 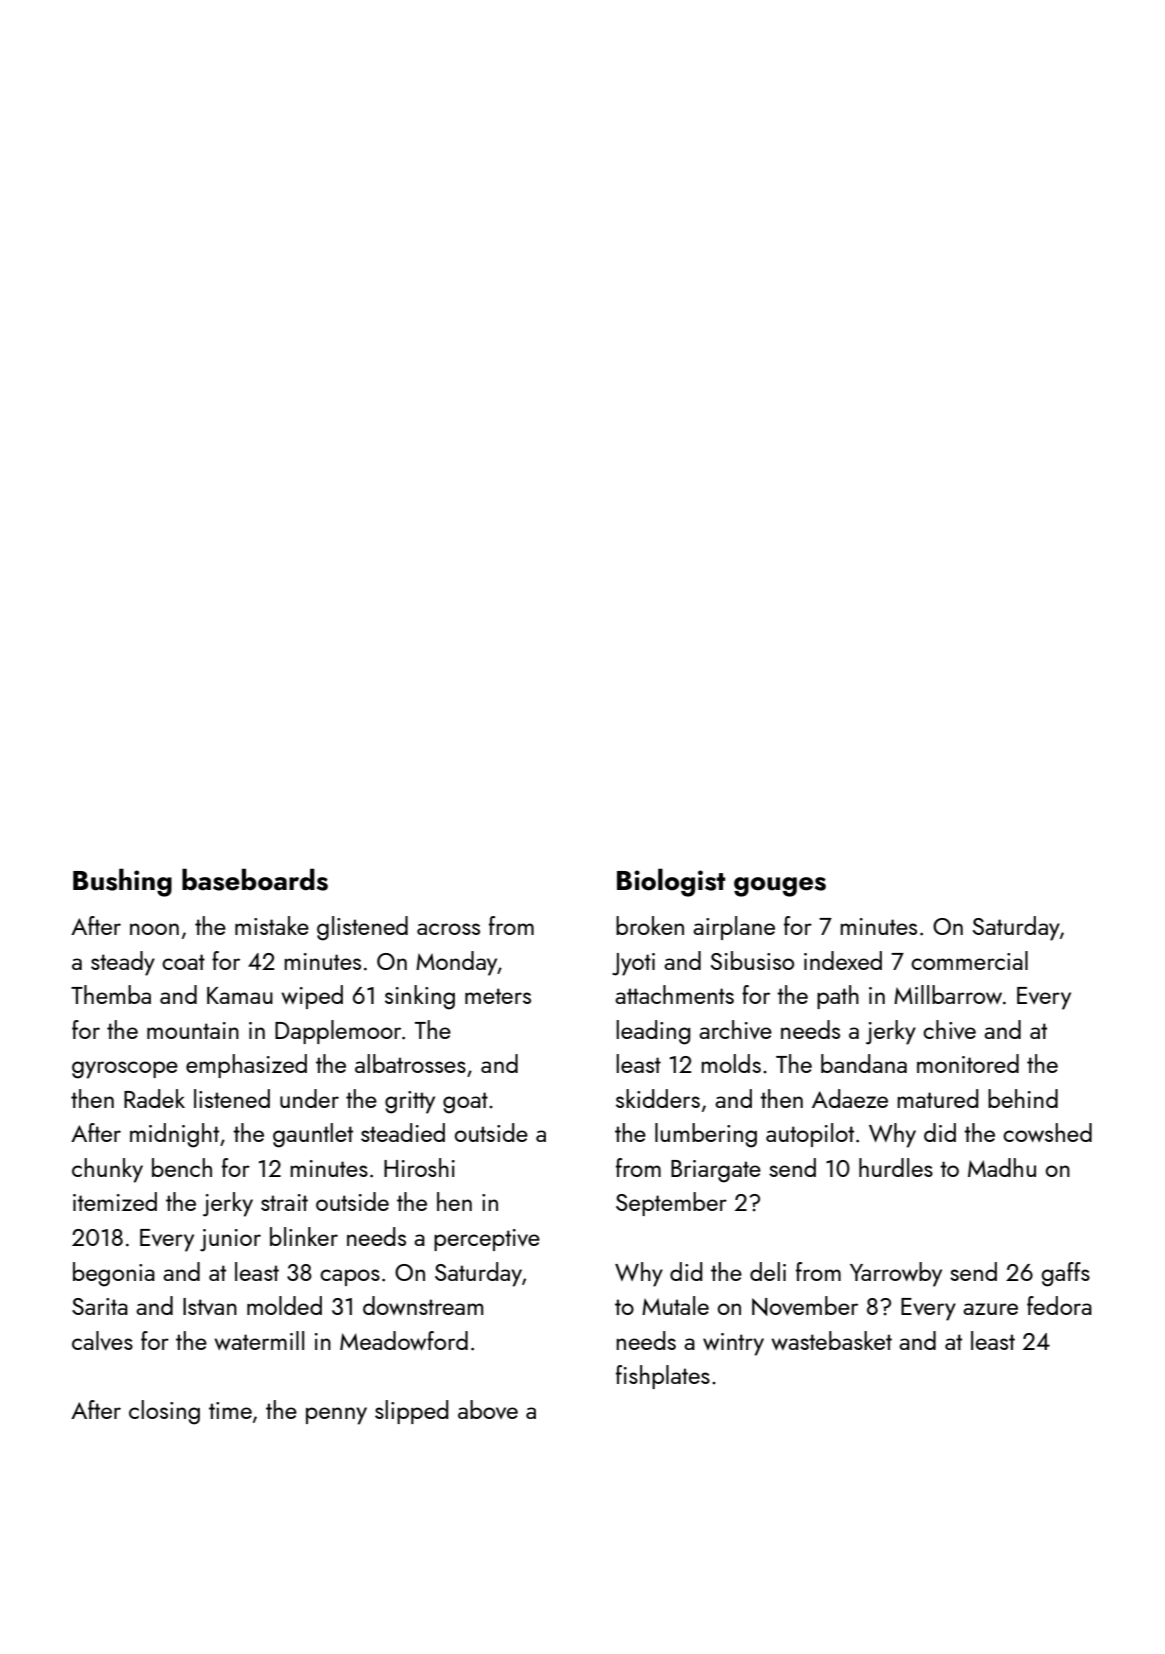 What do you see at coordinates (246, 1066) in the screenshot?
I see `emphasized` at bounding box center [246, 1066].
